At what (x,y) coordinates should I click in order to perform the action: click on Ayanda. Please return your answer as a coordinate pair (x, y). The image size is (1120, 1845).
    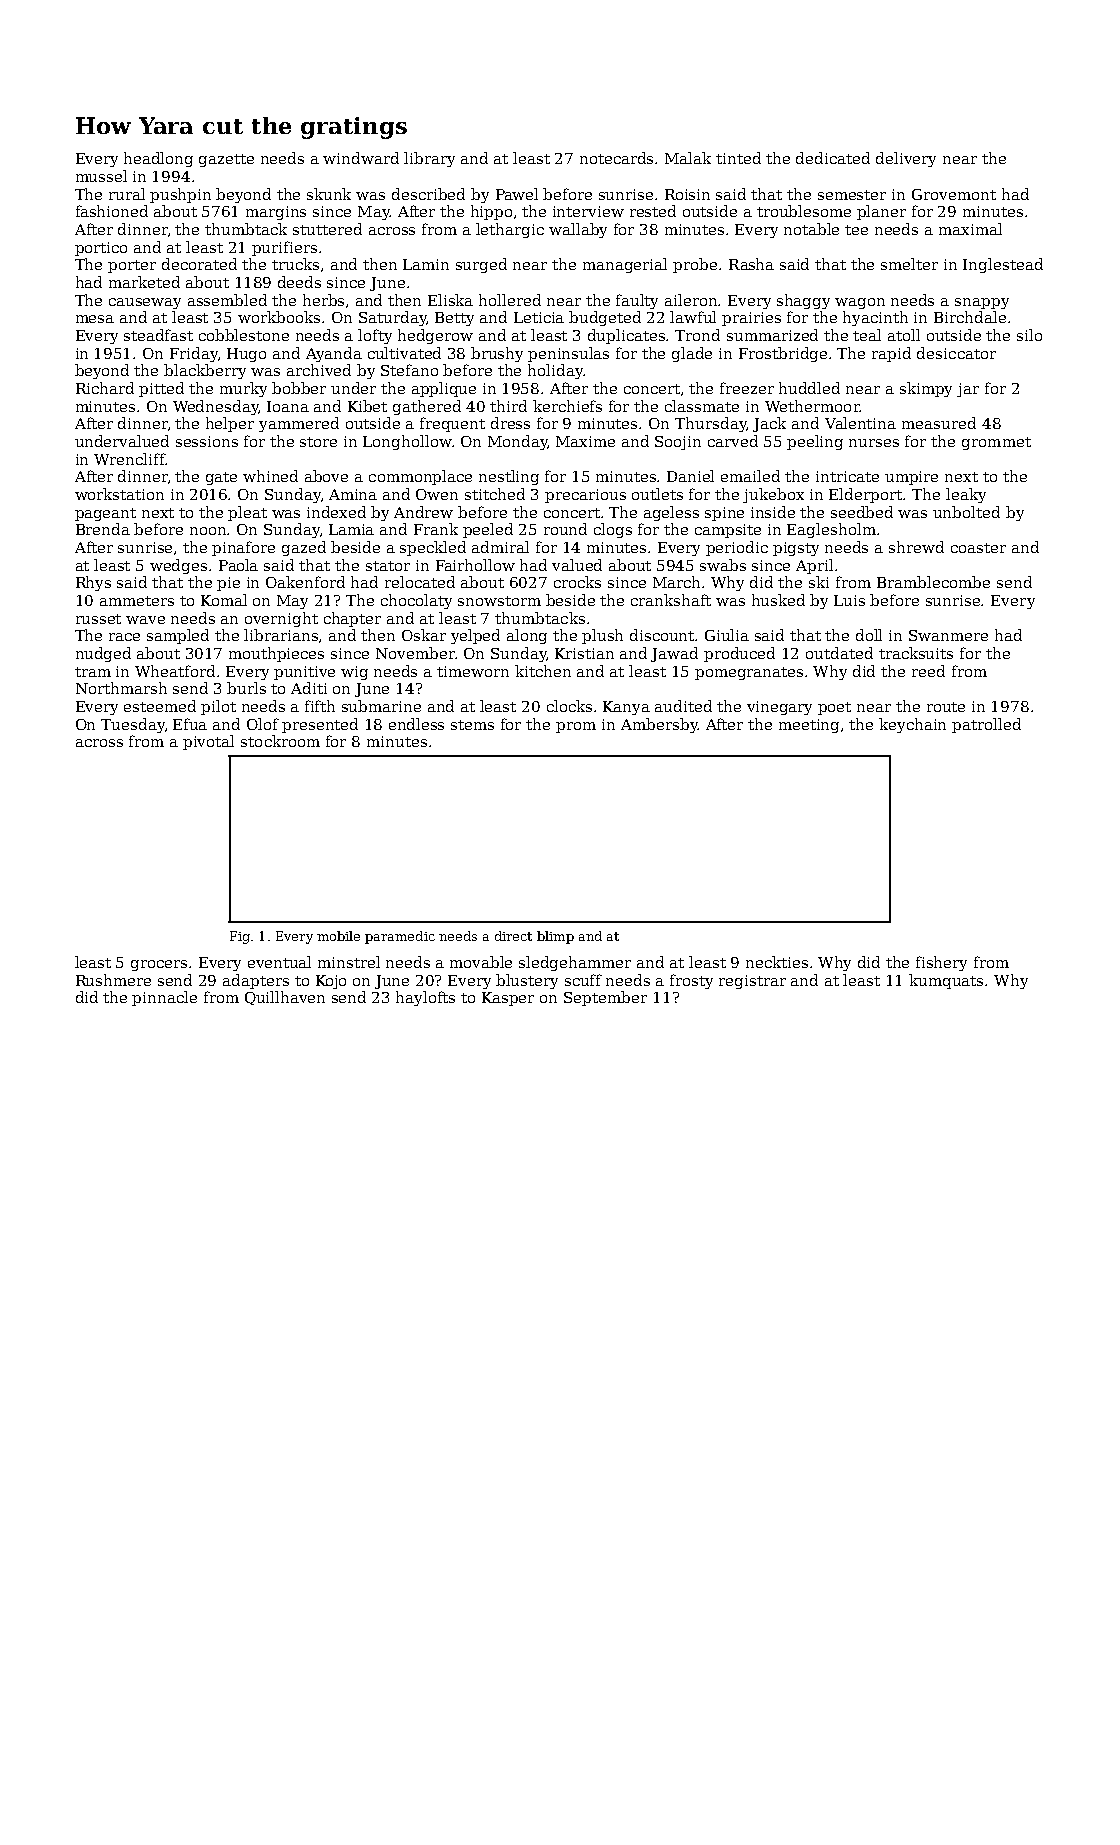
    Looking at the image, I should click on (334, 354).
